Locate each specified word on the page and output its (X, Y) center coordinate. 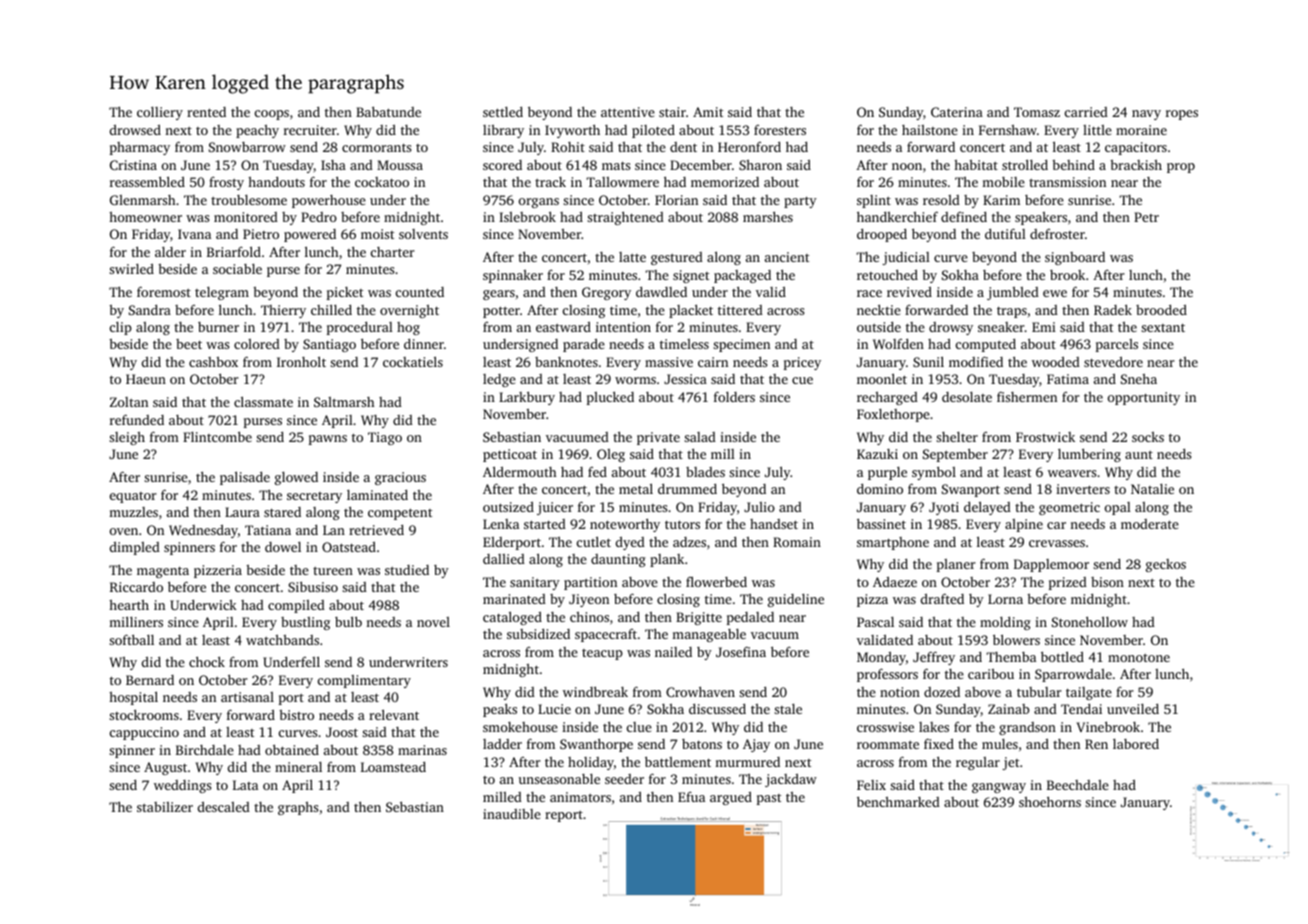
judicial (906, 258)
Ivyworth (572, 131)
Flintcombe (217, 436)
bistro (296, 715)
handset (774, 524)
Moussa (400, 165)
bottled (1062, 656)
